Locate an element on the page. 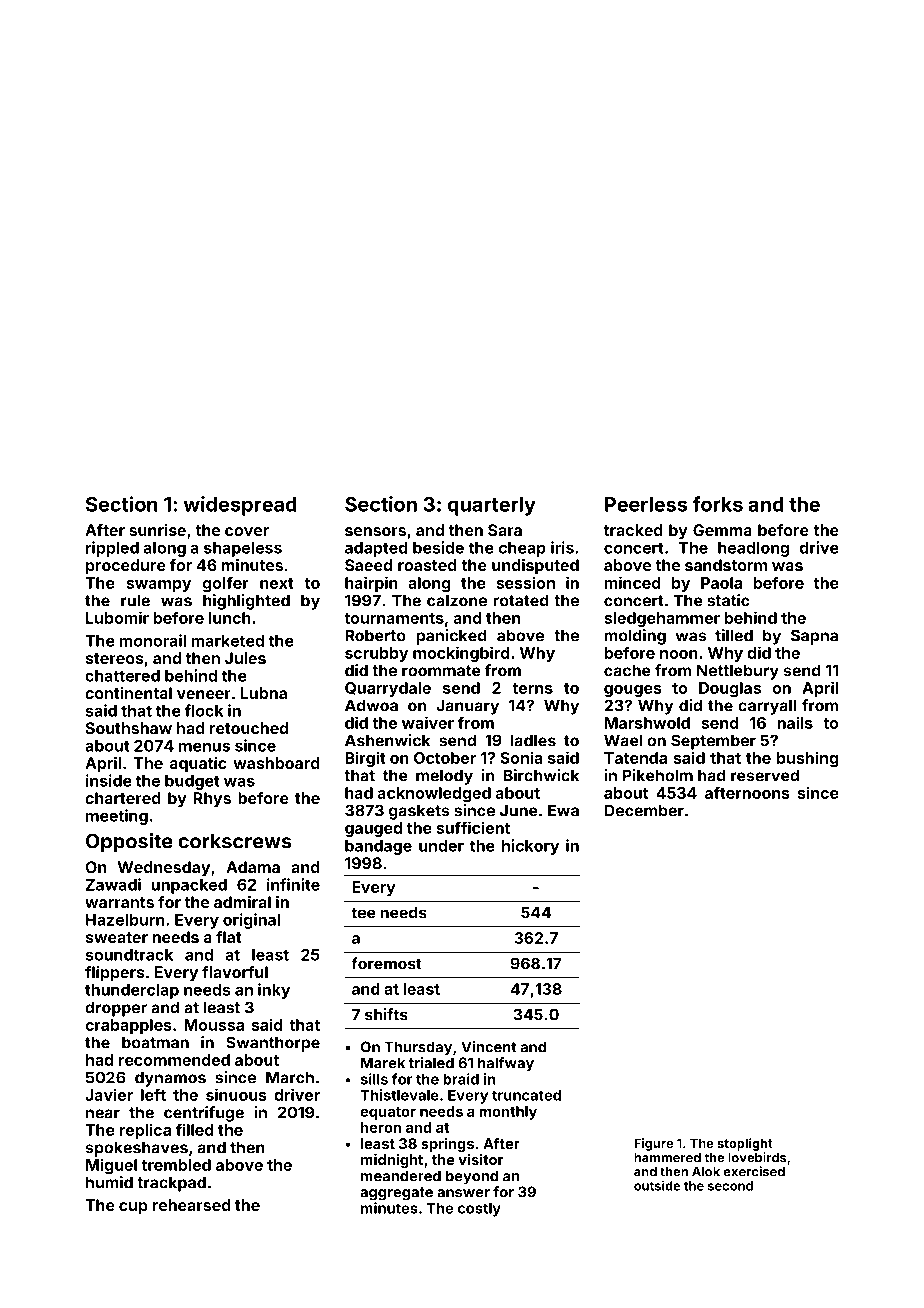 This image has height=1308, width=924. December is located at coordinates (644, 810).
